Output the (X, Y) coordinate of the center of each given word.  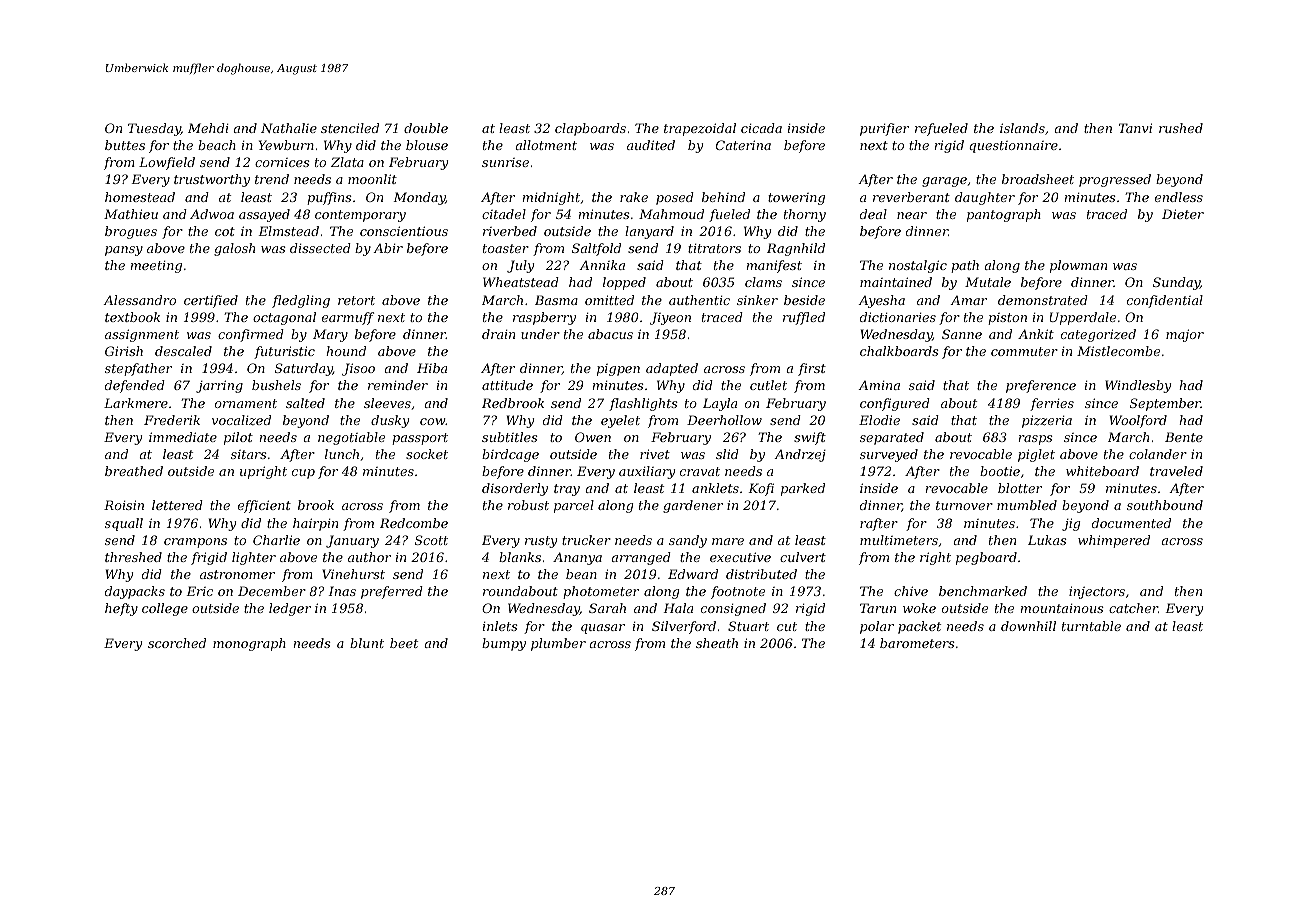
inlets (499, 626)
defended (135, 386)
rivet (655, 454)
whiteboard (1102, 471)
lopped (624, 283)
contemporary (360, 216)
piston (1007, 319)
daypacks (135, 592)
